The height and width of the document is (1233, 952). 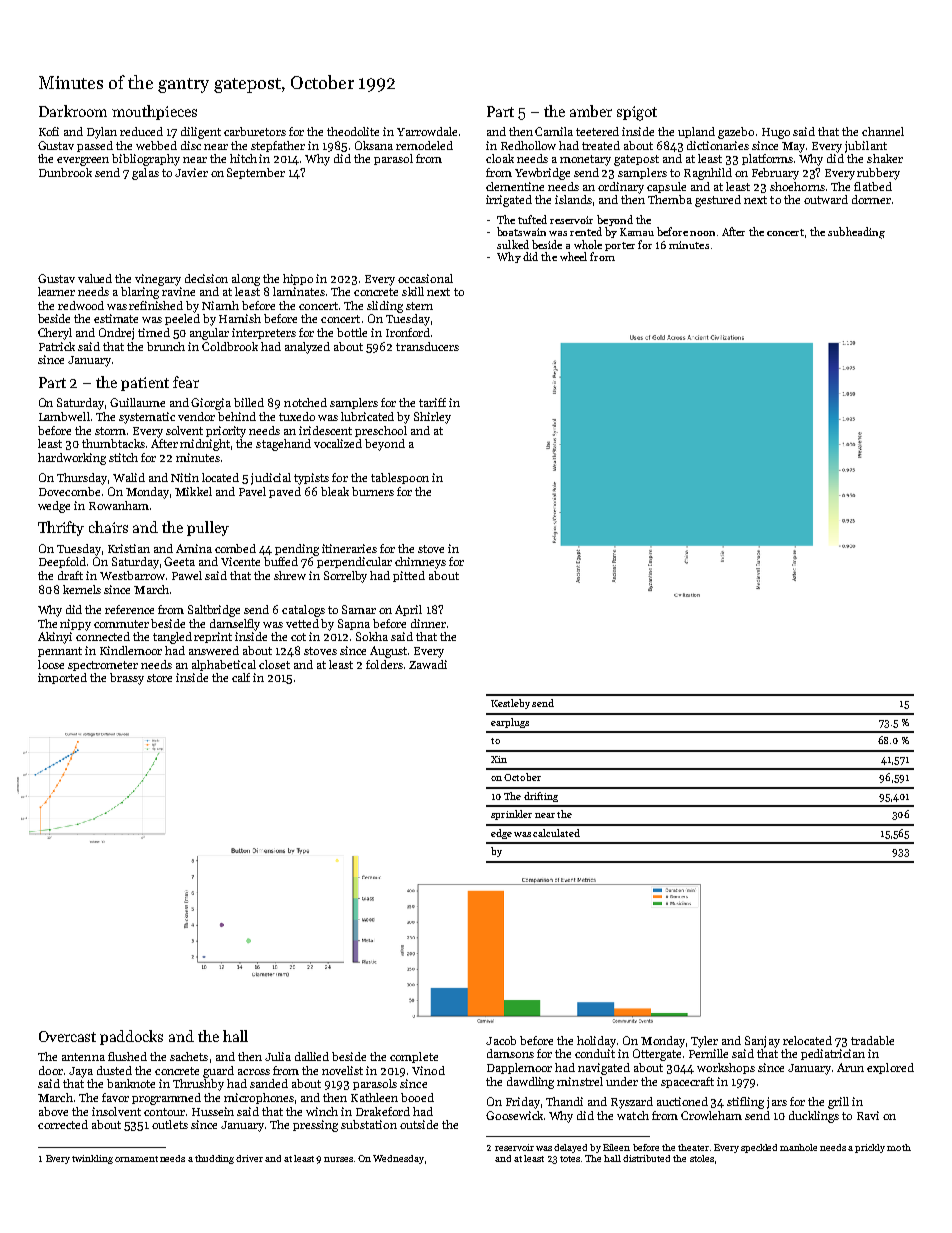 I want to click on tradable, so click(x=872, y=1040).
